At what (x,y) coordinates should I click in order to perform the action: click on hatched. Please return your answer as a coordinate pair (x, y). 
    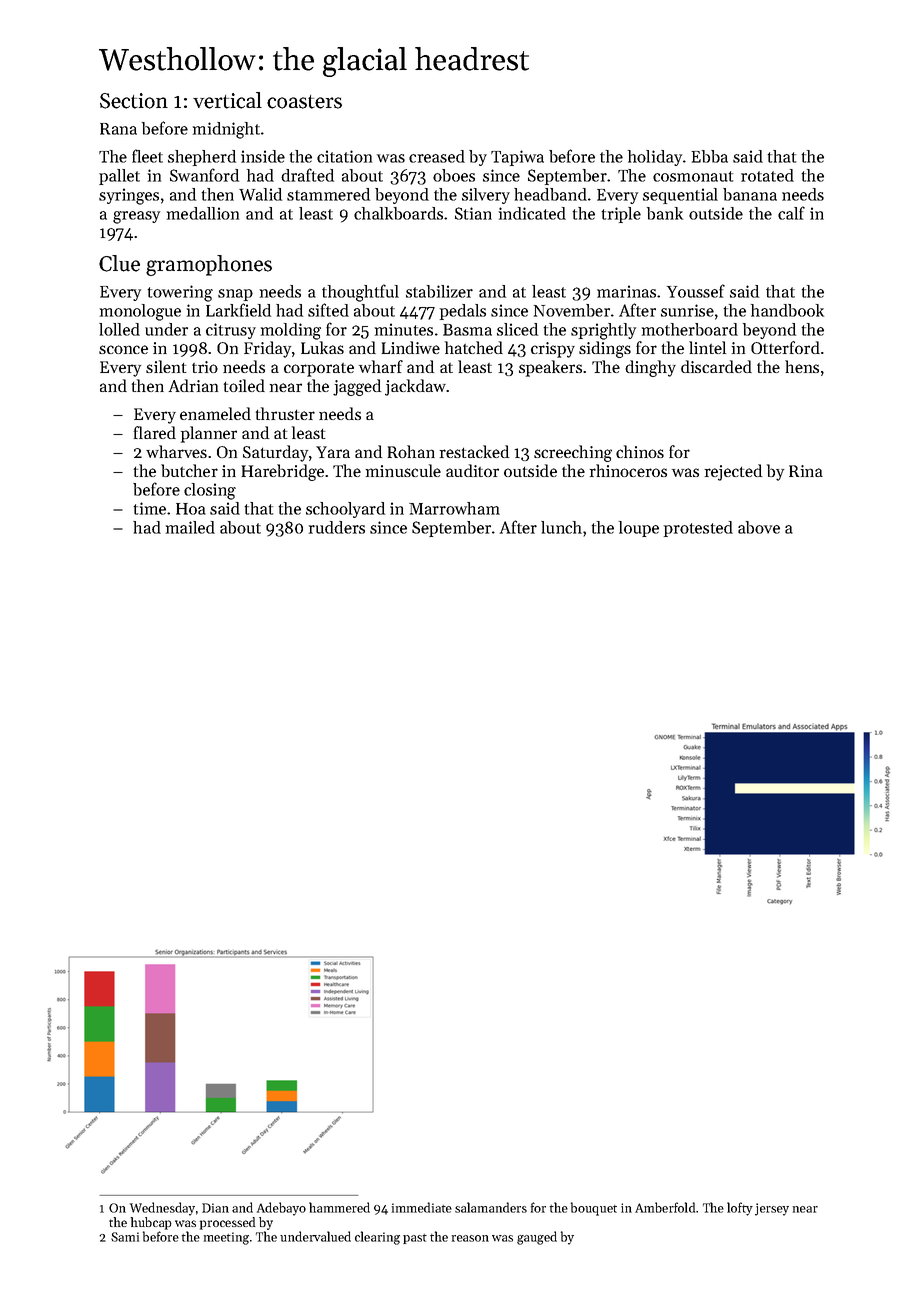
    Looking at the image, I should click on (474, 347).
